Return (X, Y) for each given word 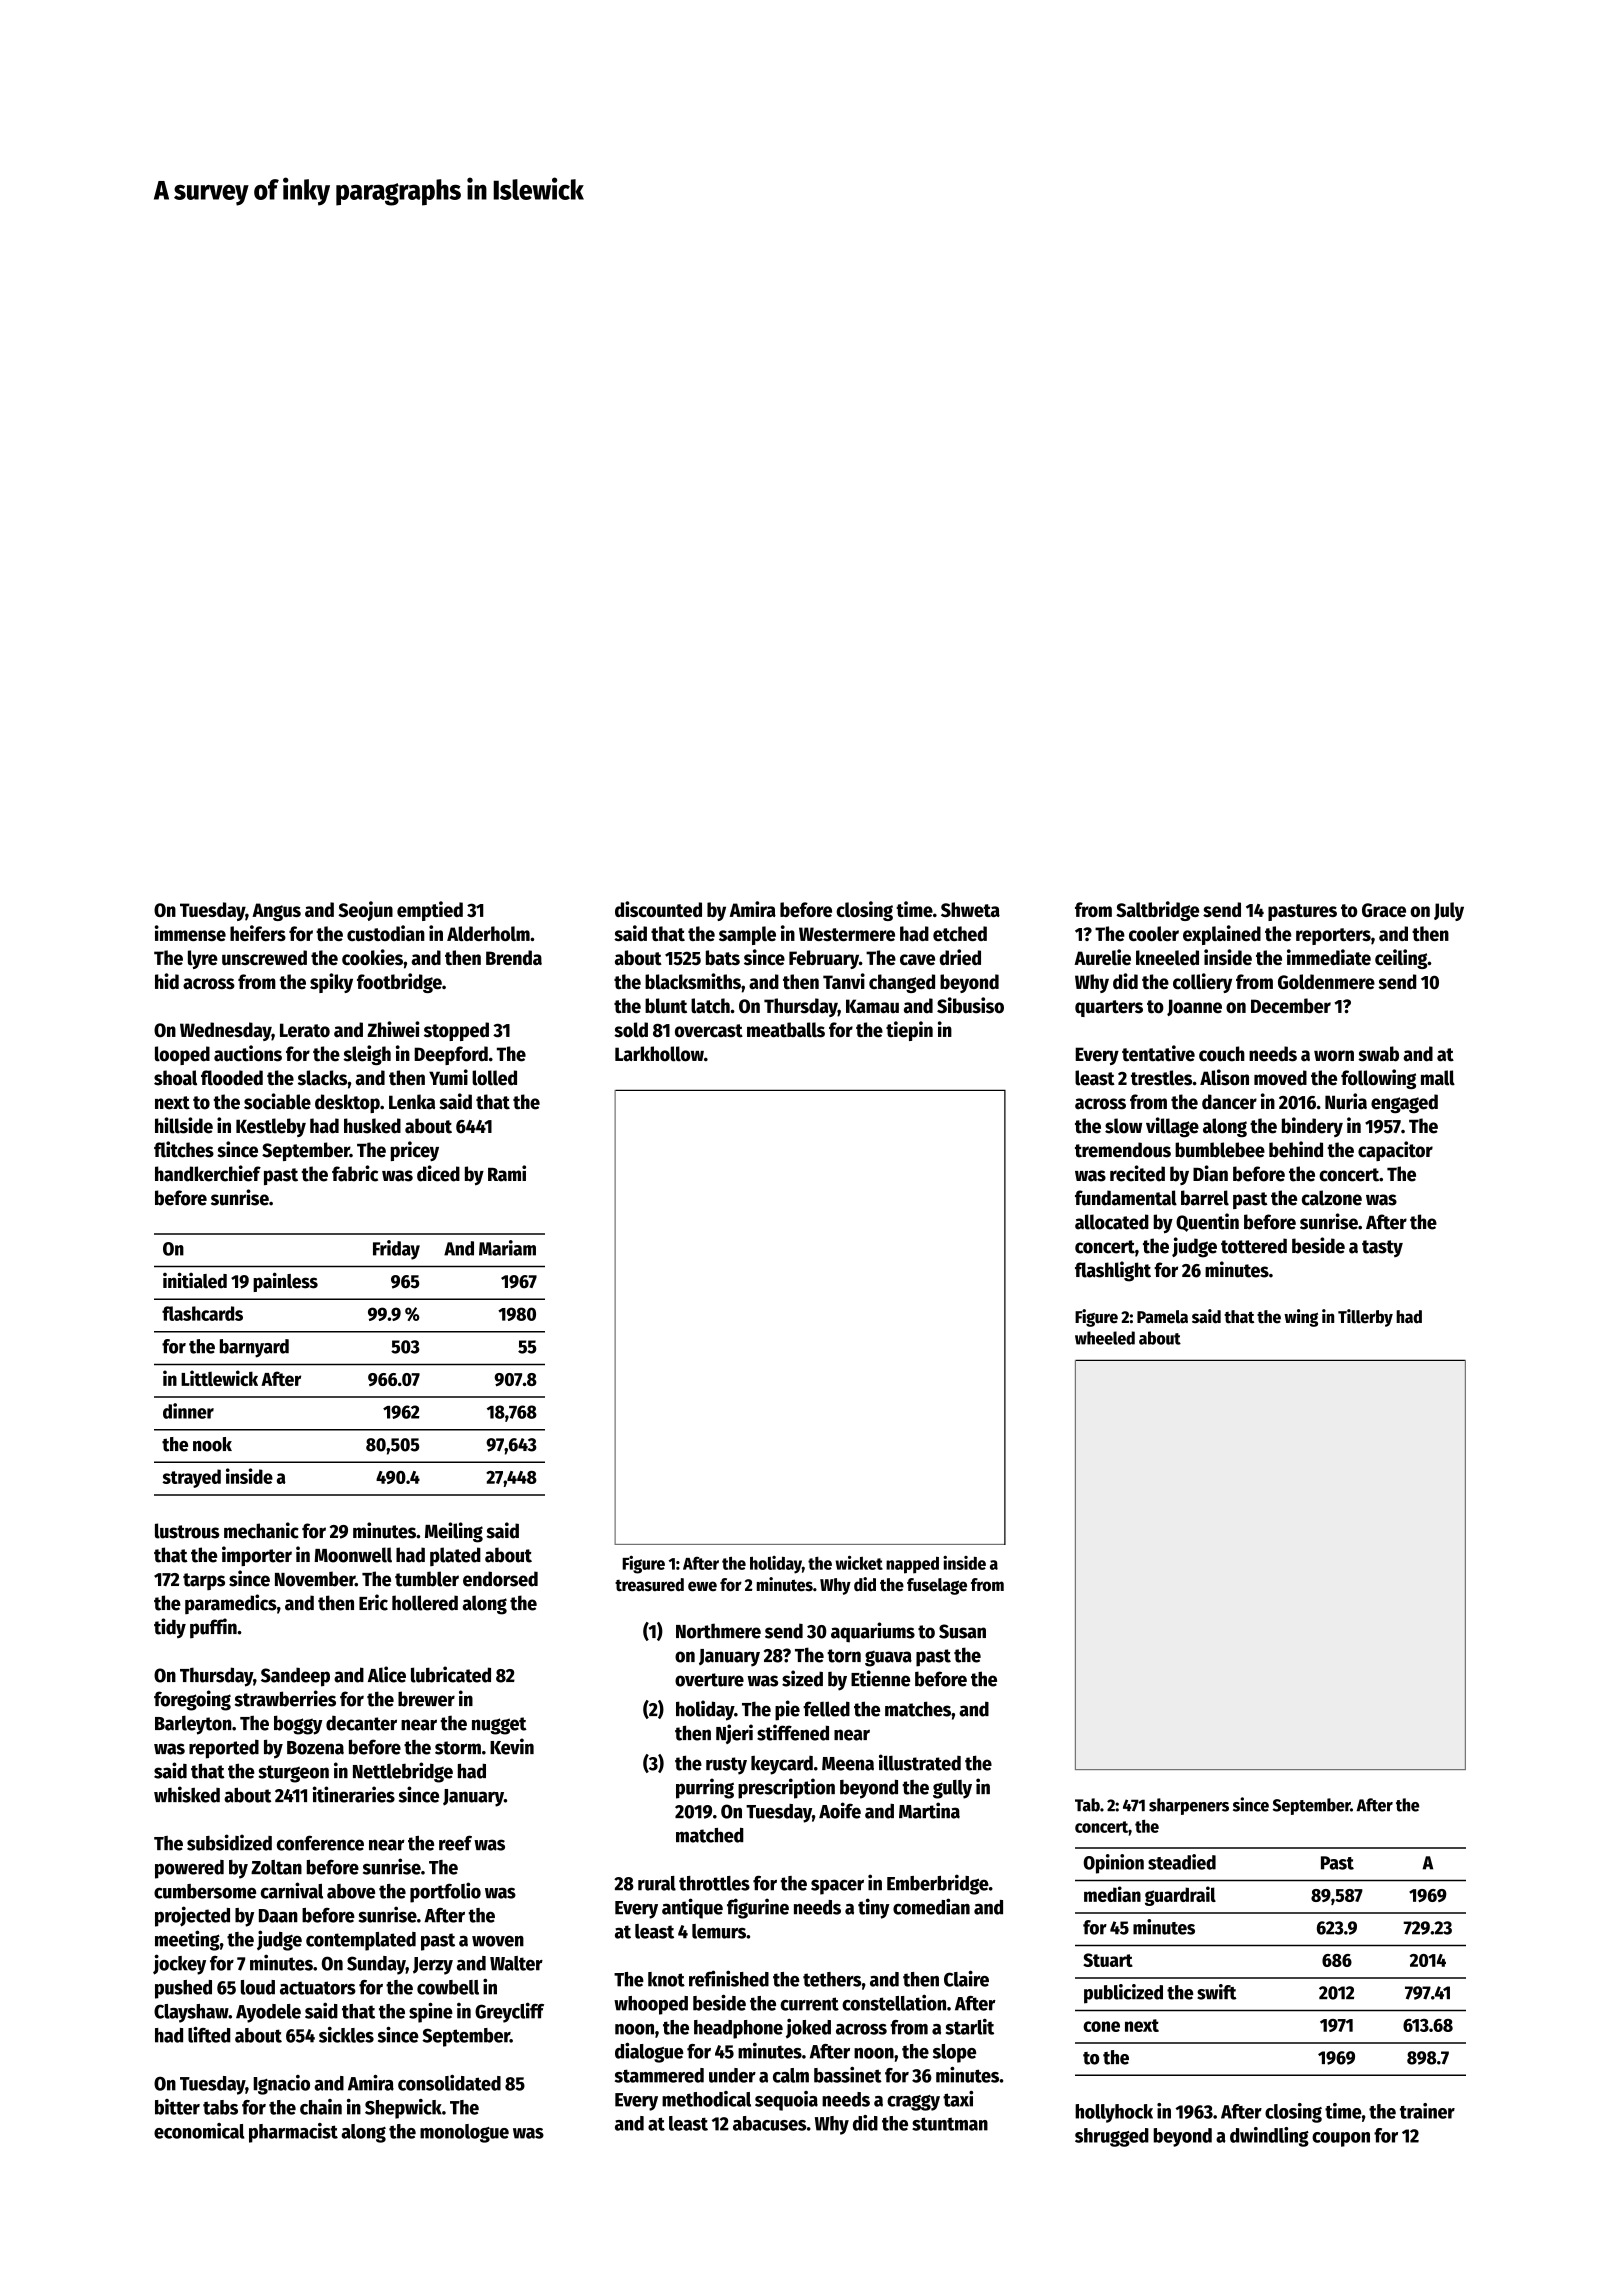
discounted (658, 909)
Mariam (507, 1248)
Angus (276, 912)
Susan (962, 1631)
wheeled (1105, 1338)
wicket (859, 1562)
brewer (426, 1699)
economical (199, 2131)
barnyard (254, 1348)
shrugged (1112, 2137)
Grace (1384, 910)
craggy (913, 2103)
